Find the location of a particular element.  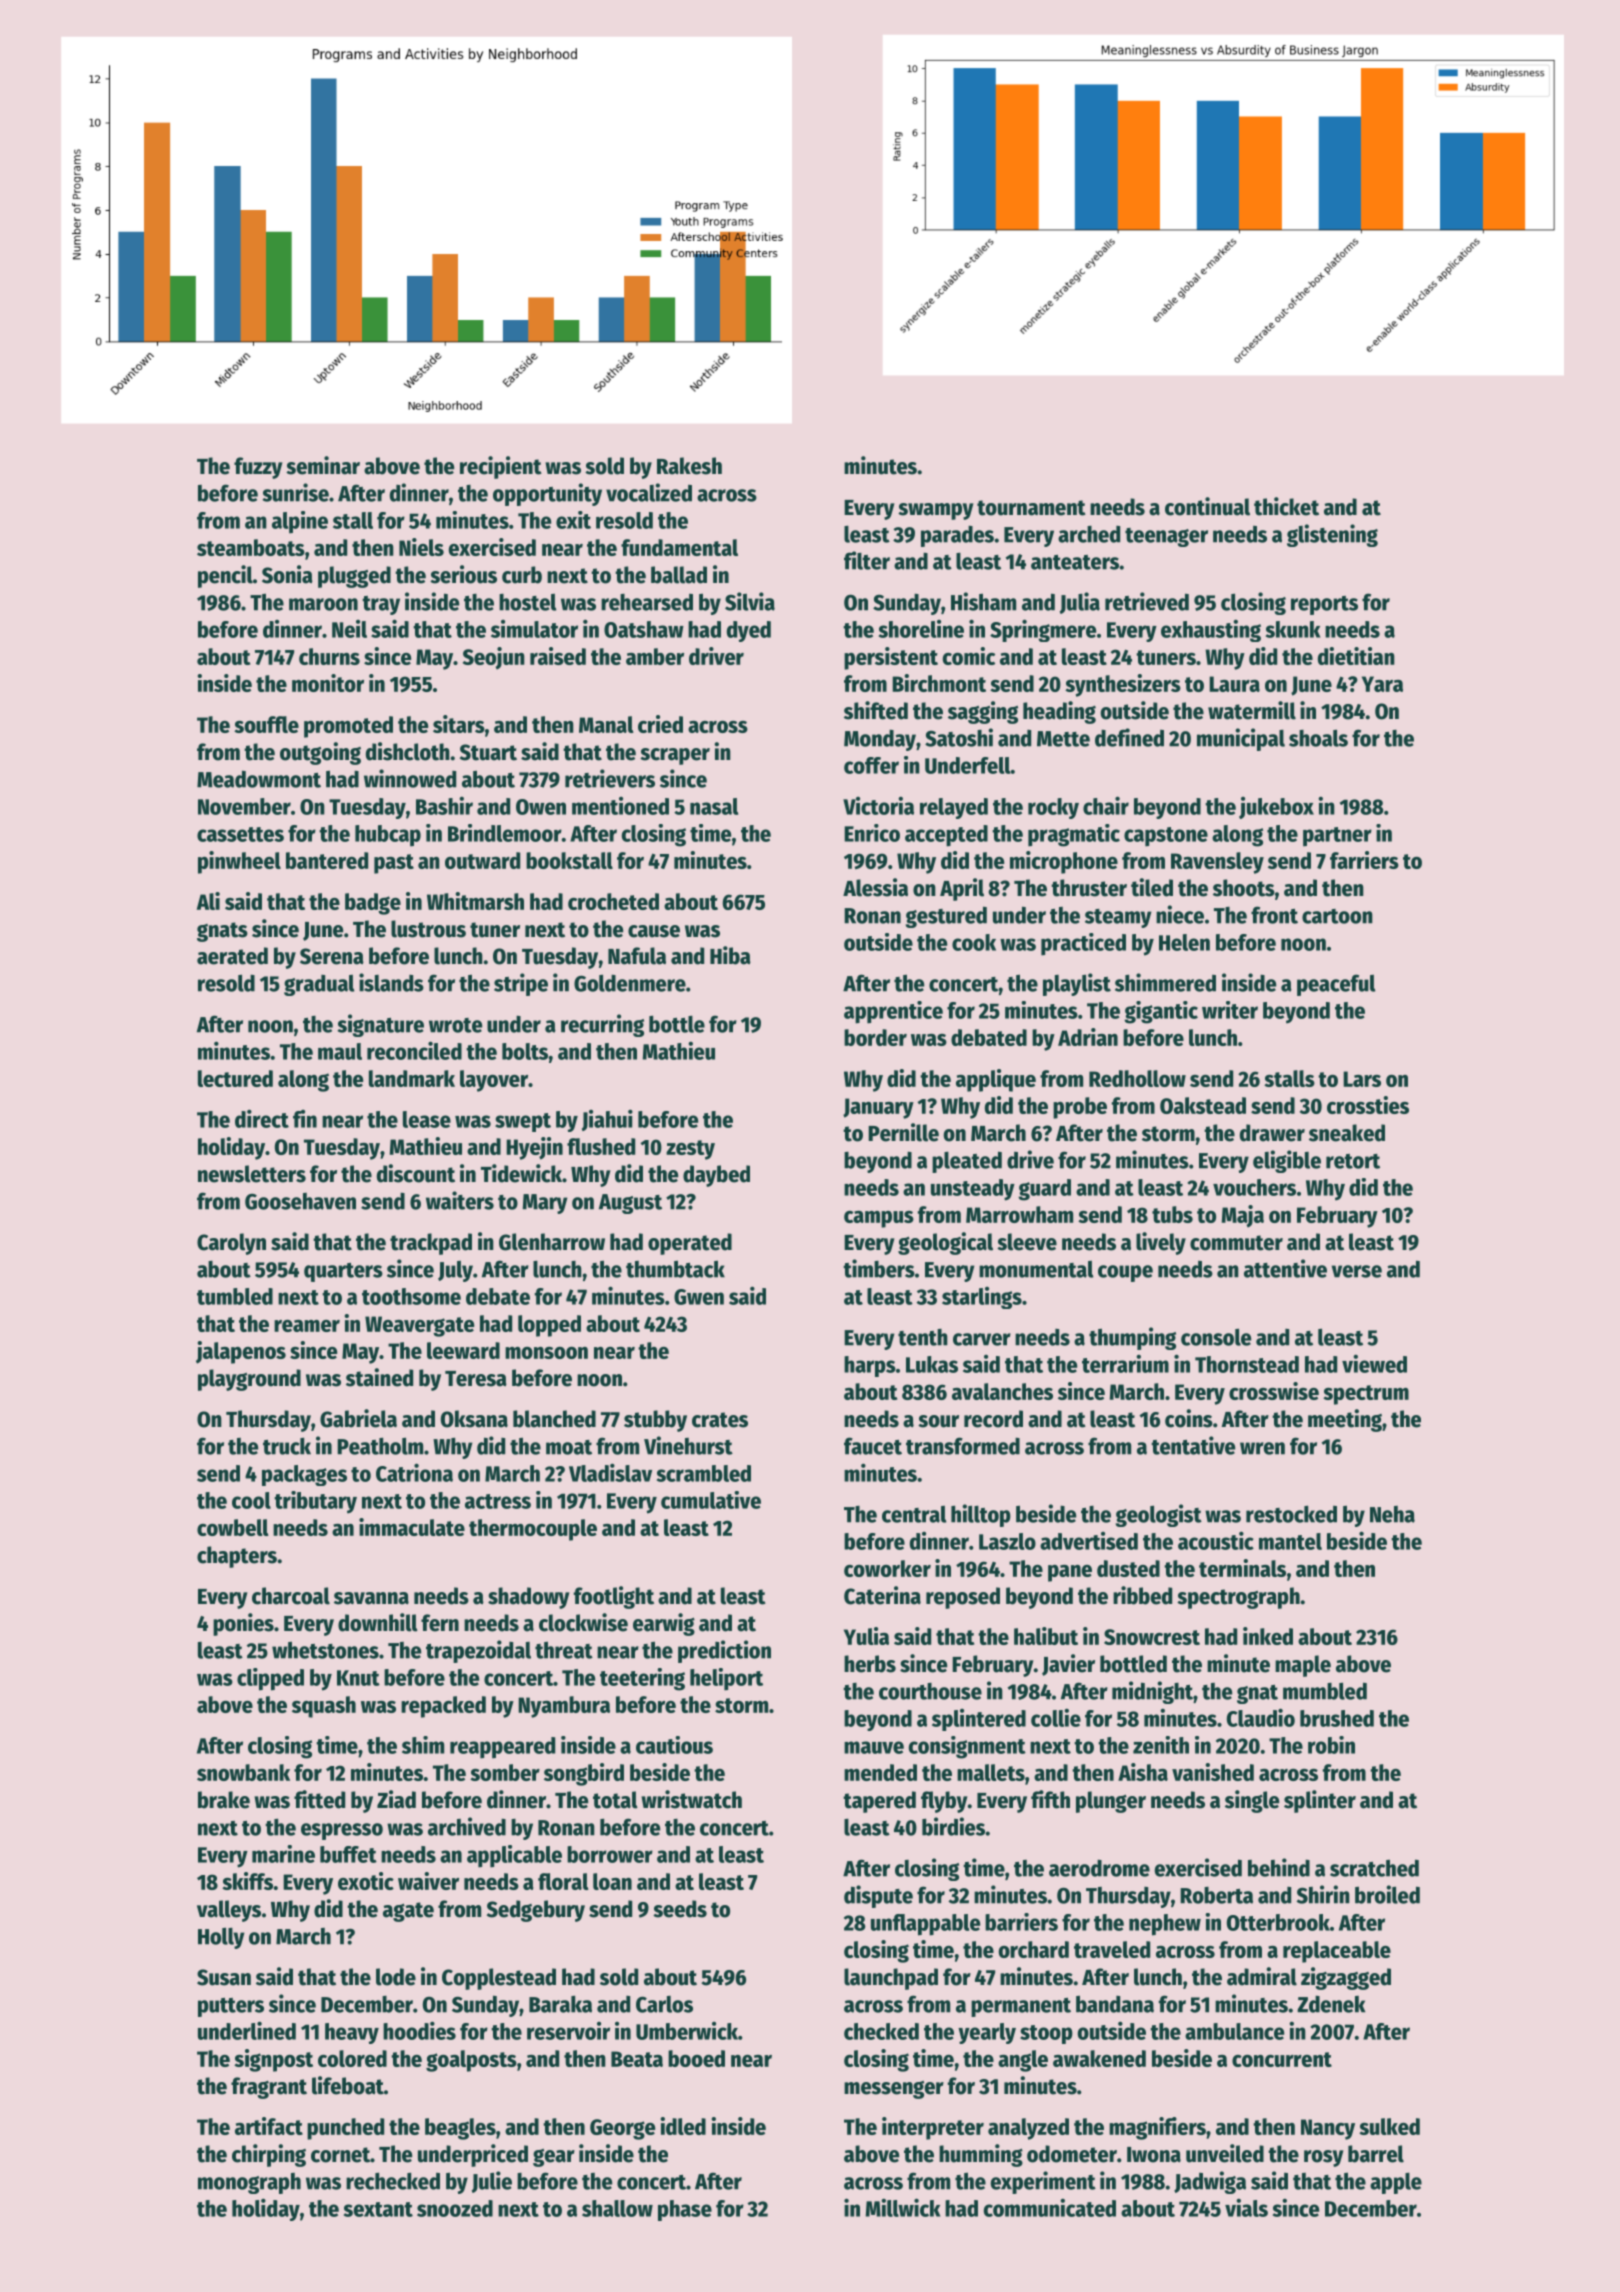

awakened is located at coordinates (1099, 2058).
